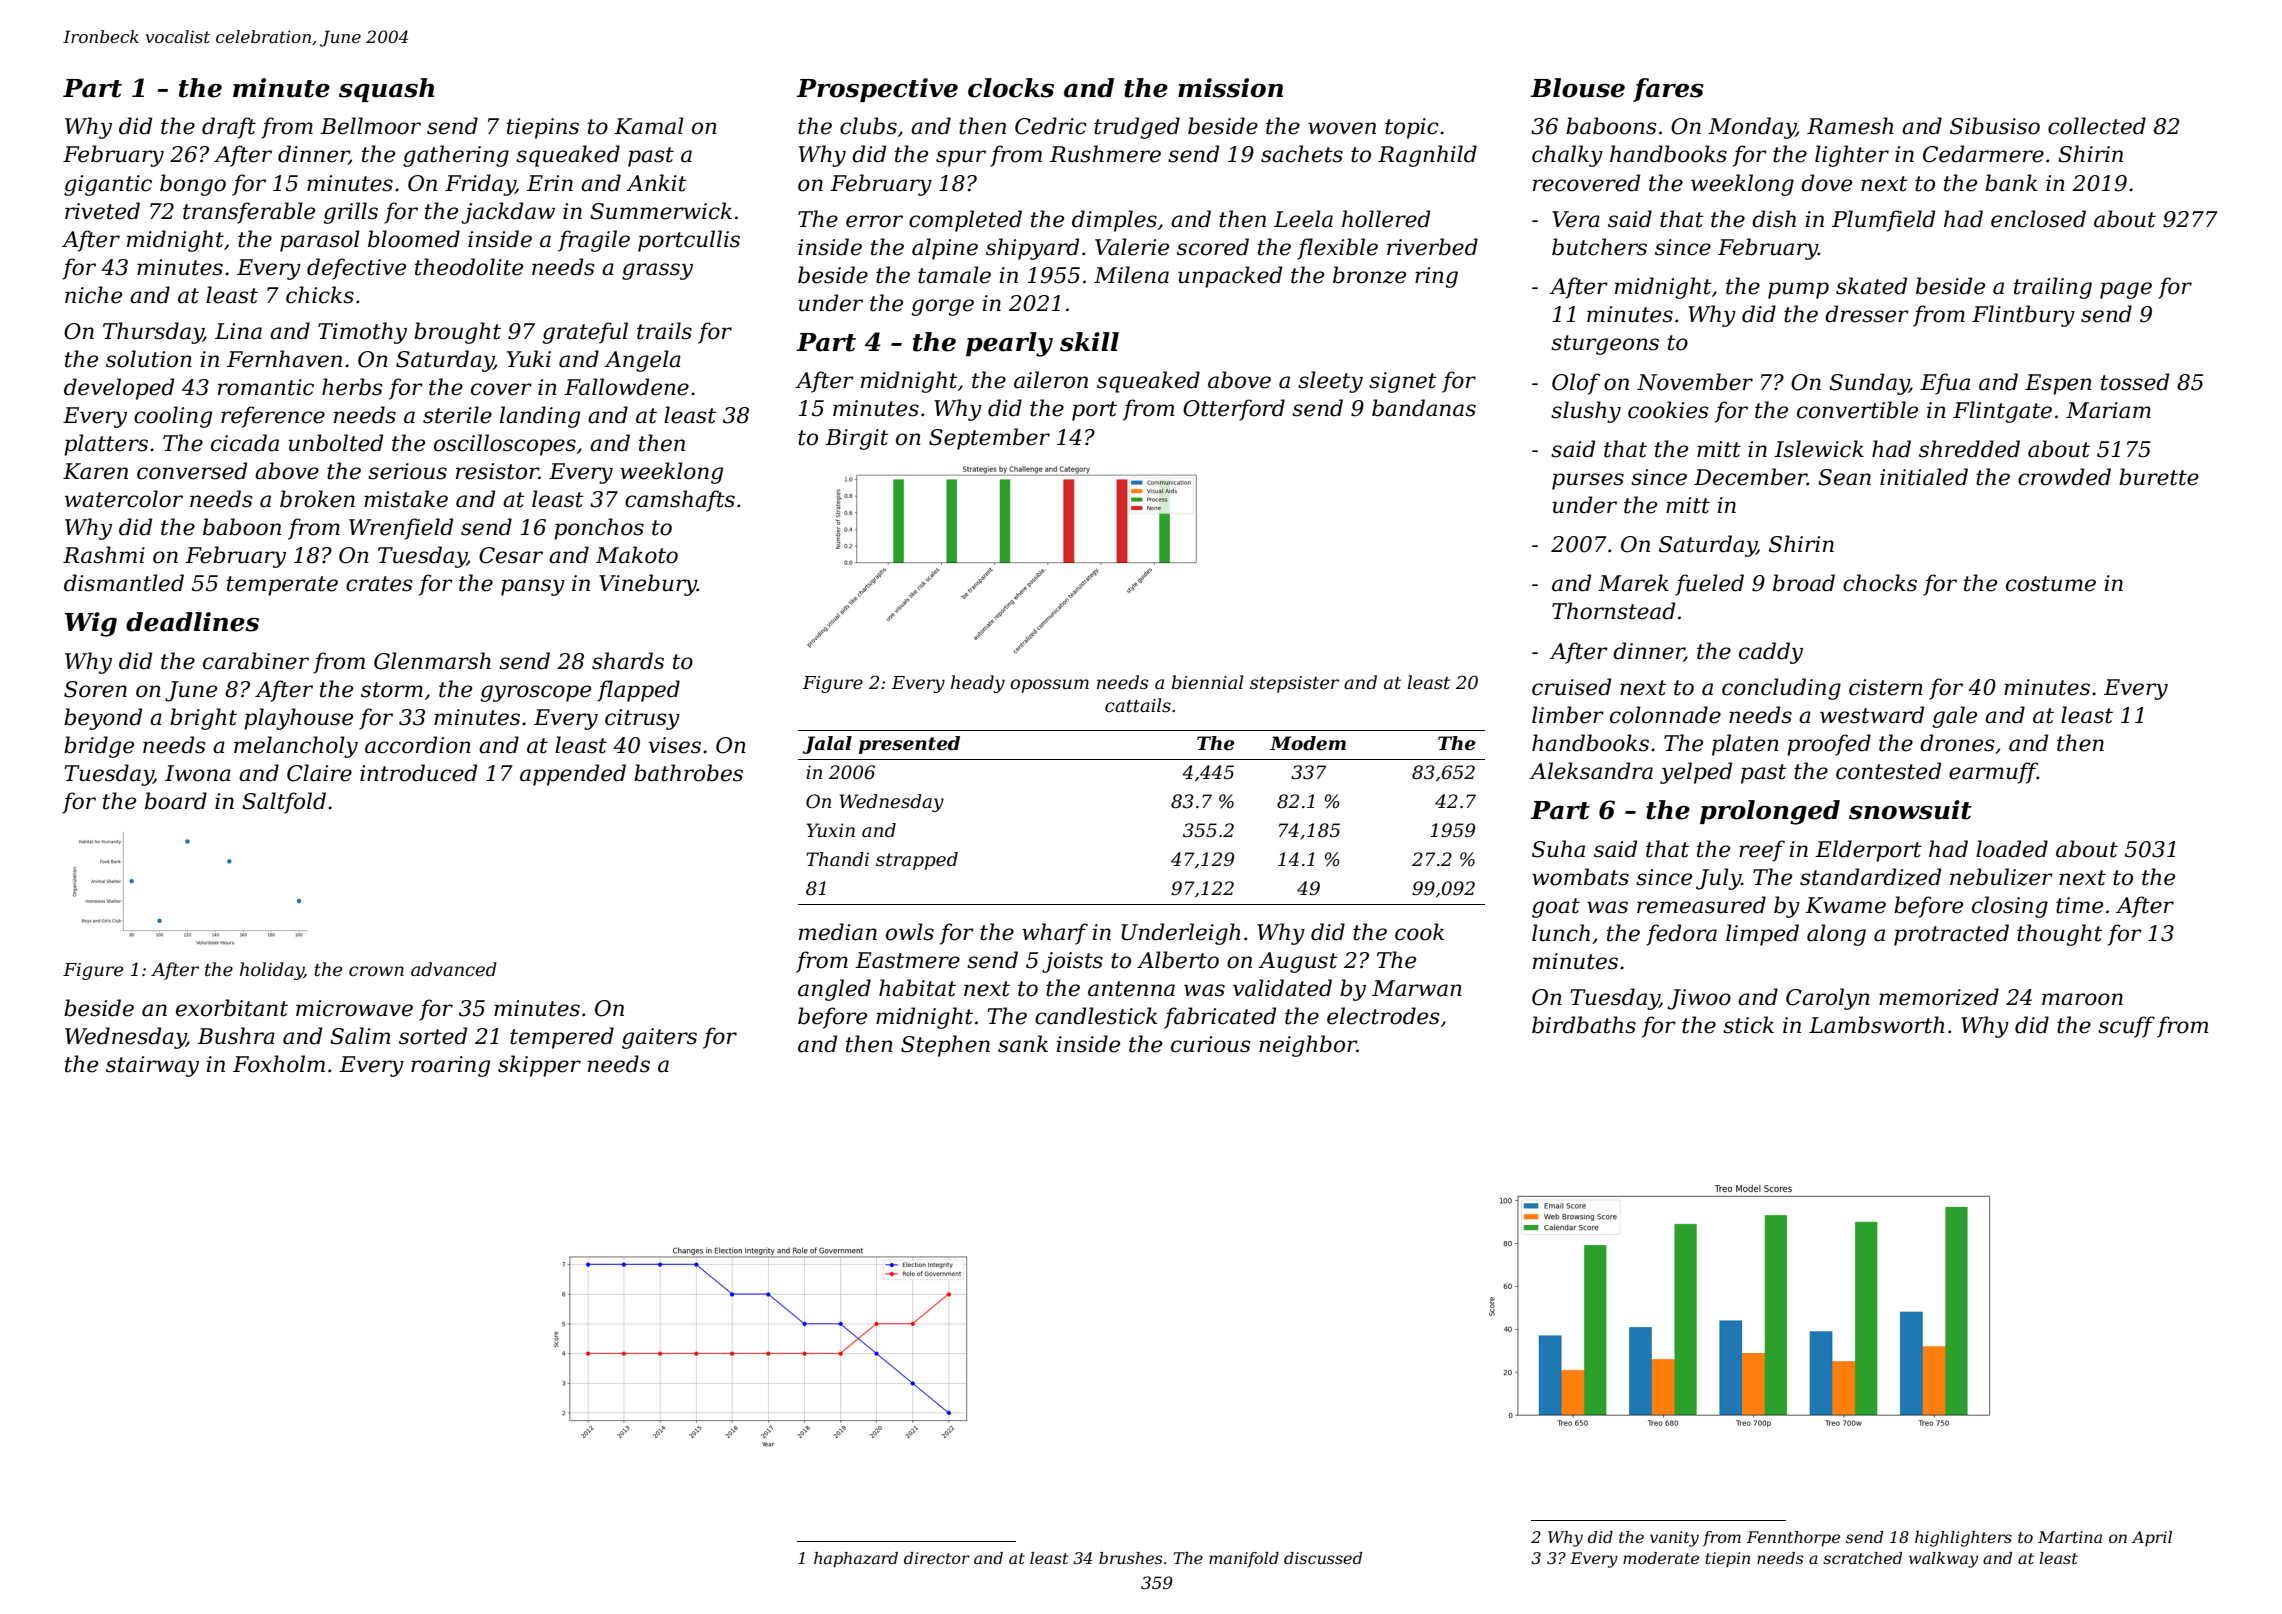 The height and width of the image is (1614, 2282). I want to click on page, so click(2126, 290).
